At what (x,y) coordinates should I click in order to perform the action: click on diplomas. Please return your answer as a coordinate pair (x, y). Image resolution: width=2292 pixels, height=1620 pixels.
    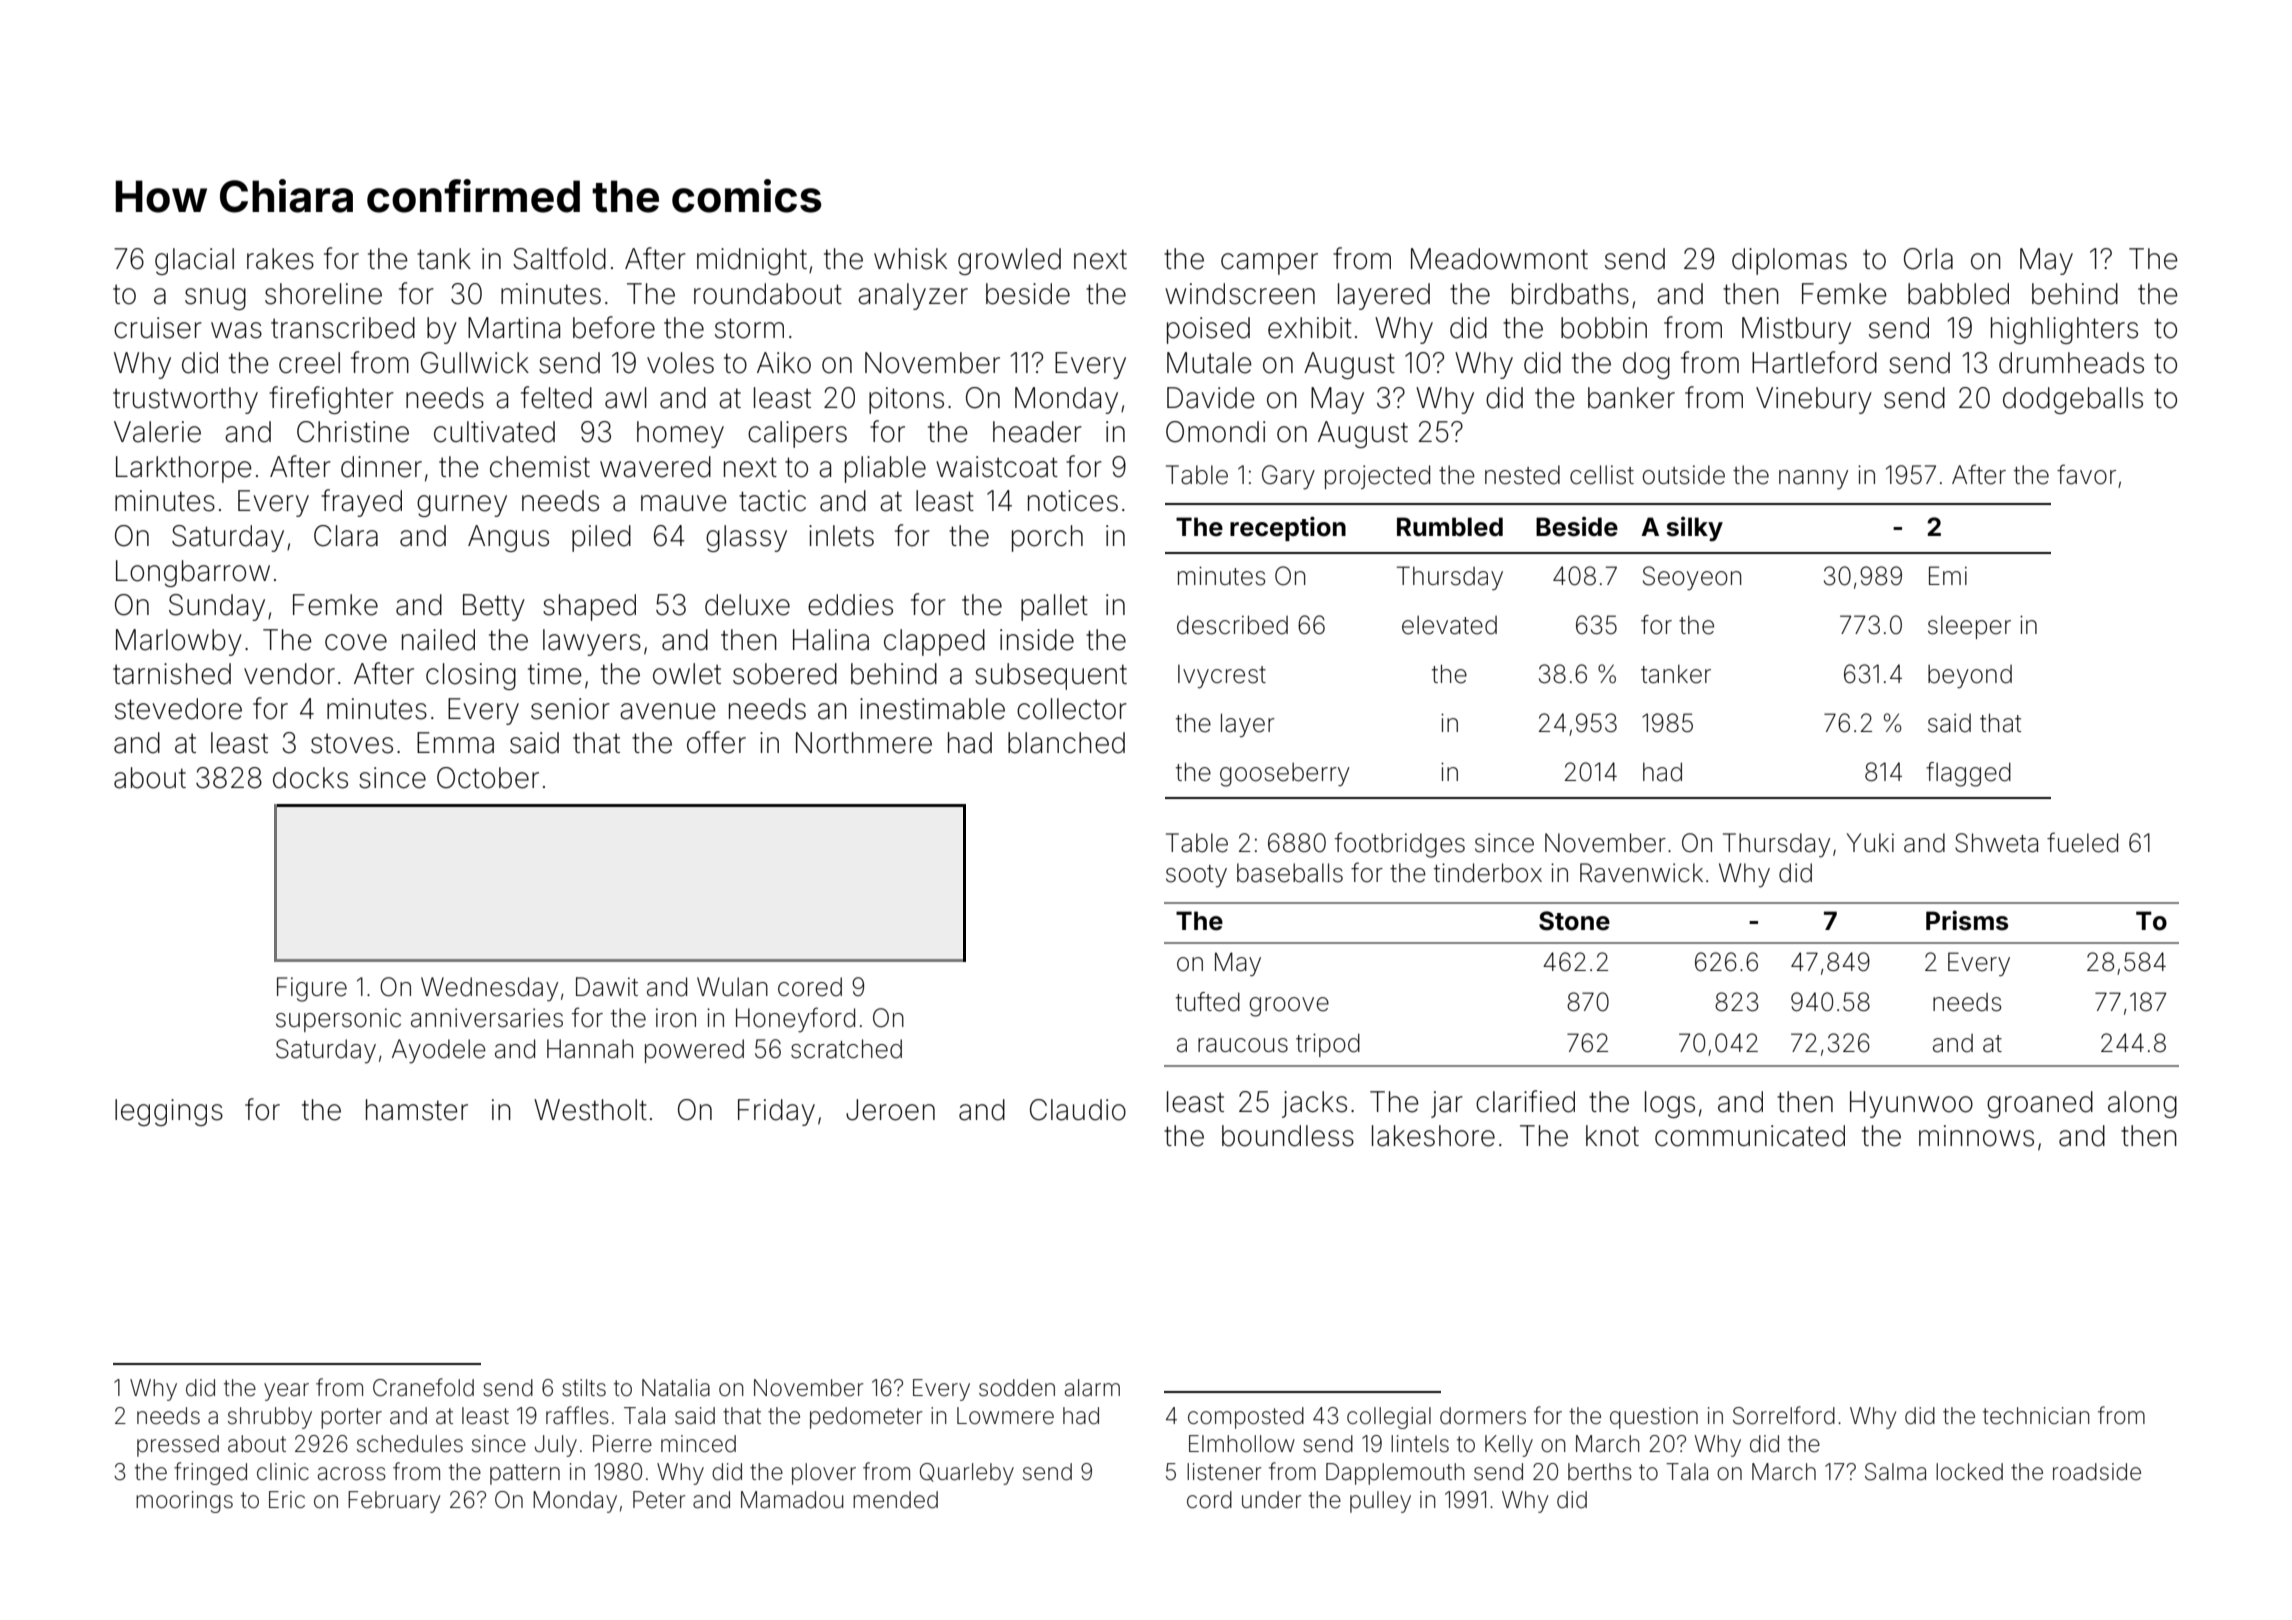
    Looking at the image, I should click on (1789, 261).
